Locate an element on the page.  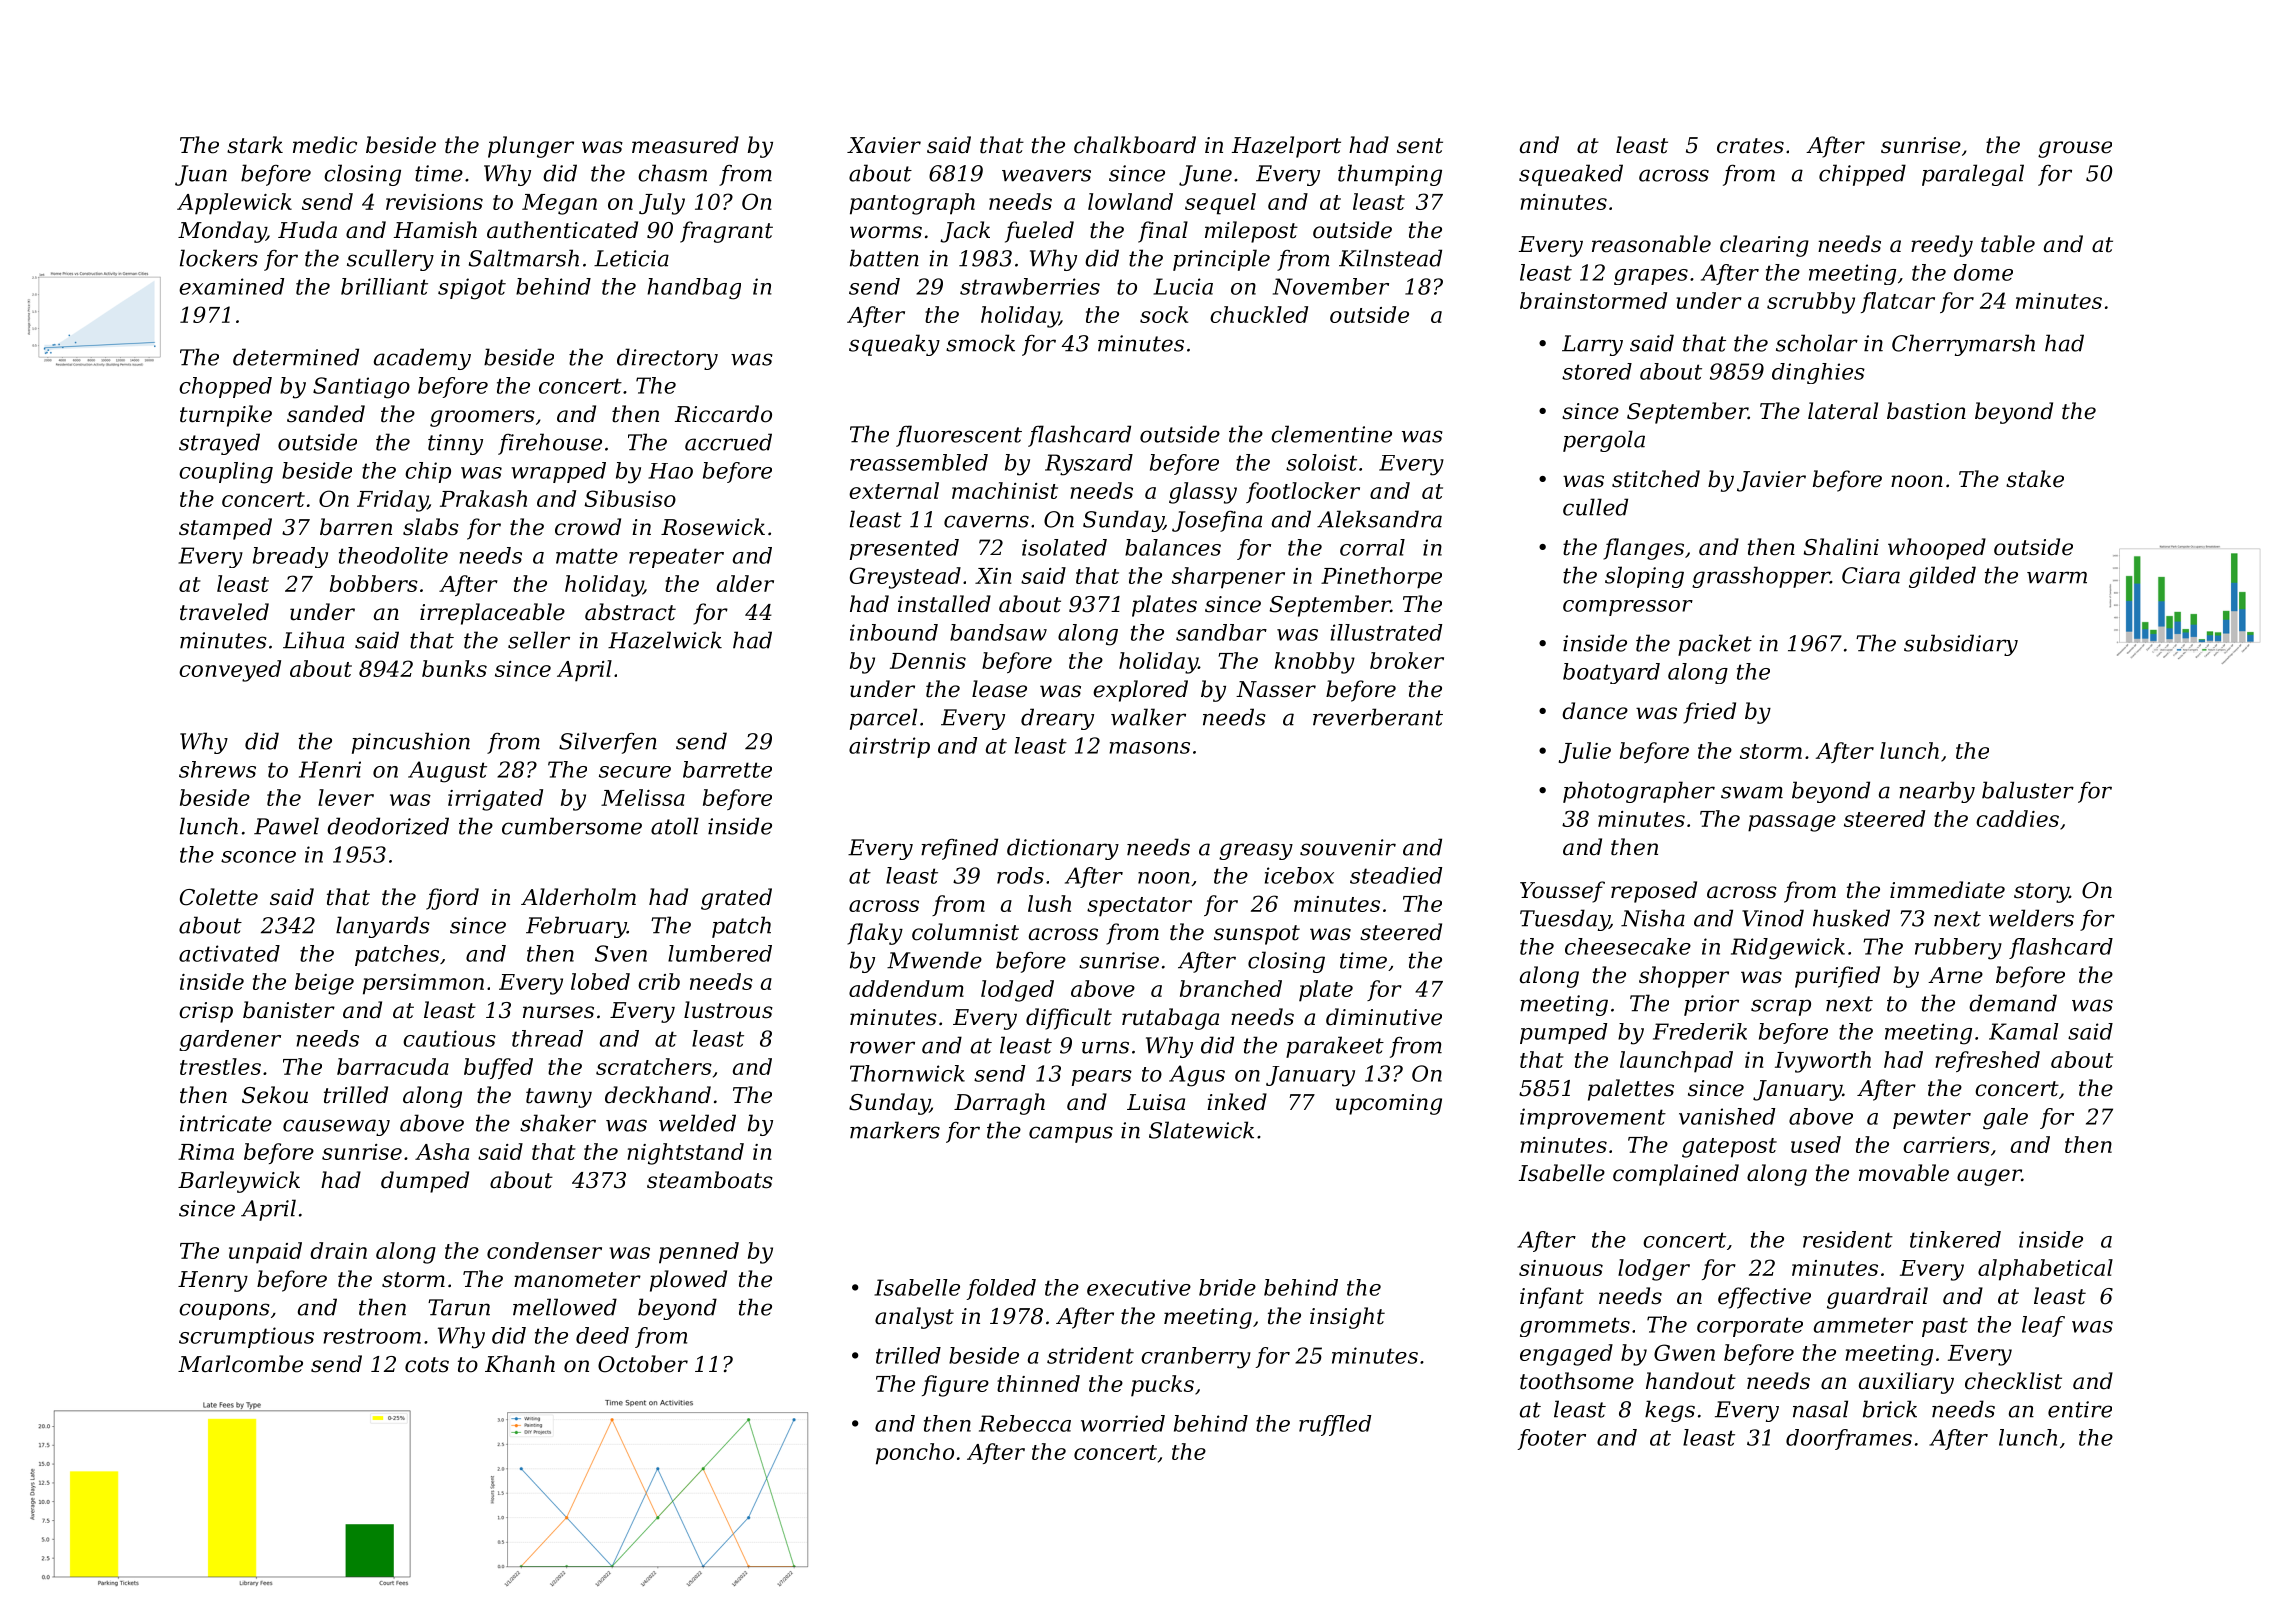
fried is located at coordinates (1709, 713).
